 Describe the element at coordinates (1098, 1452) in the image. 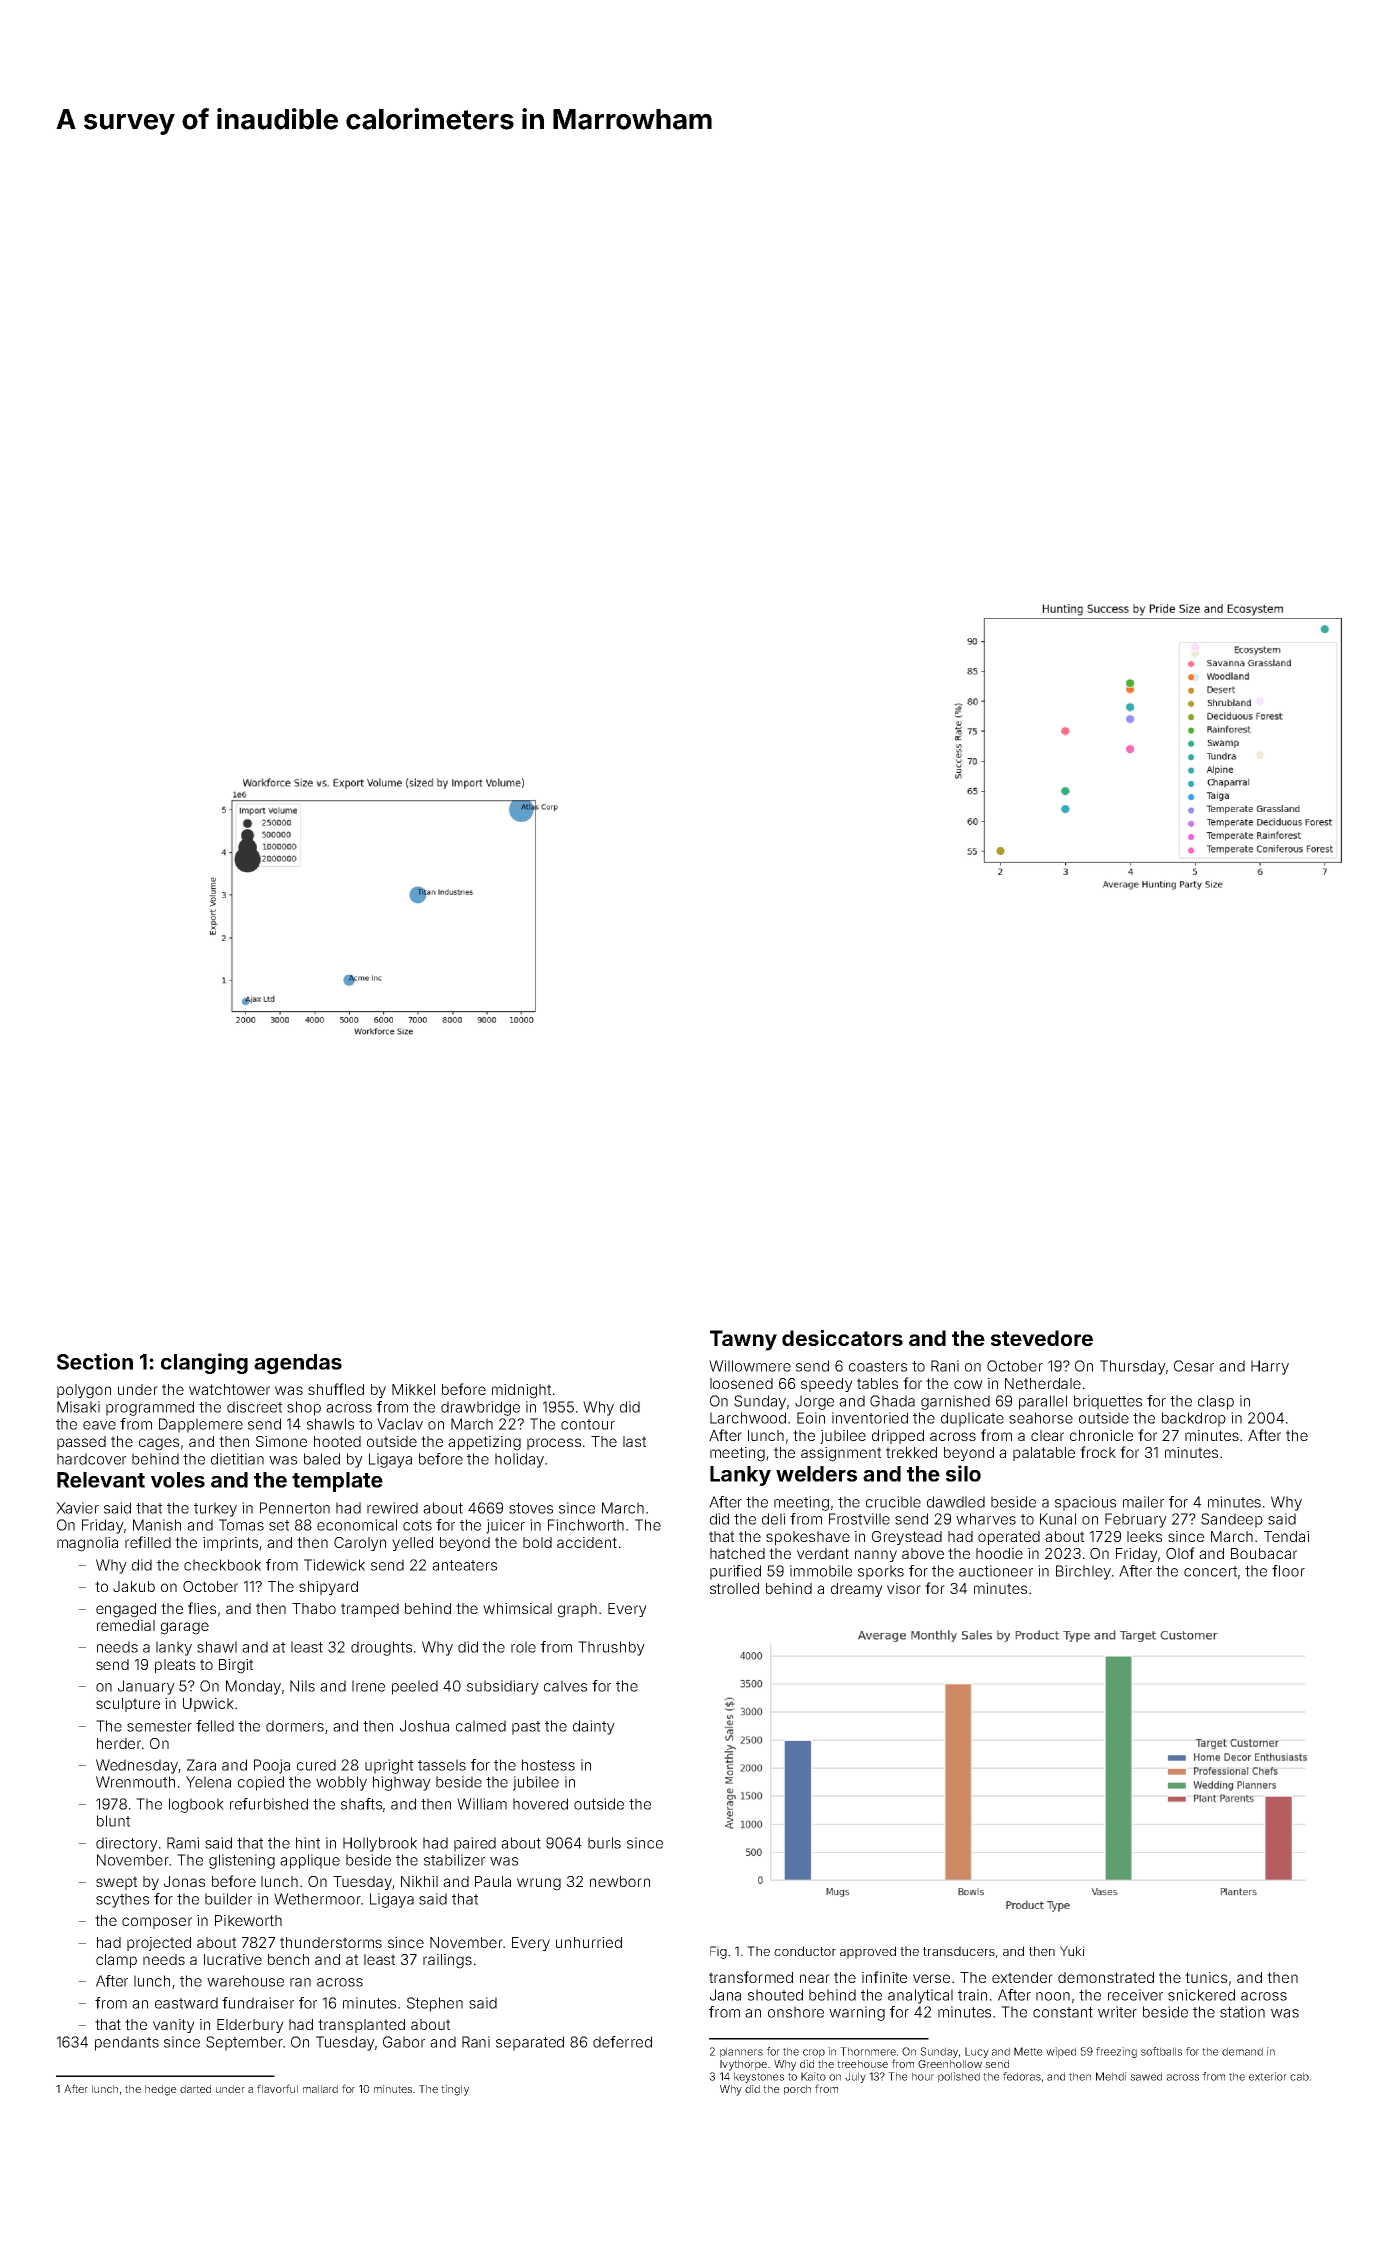

I see `frock` at that location.
